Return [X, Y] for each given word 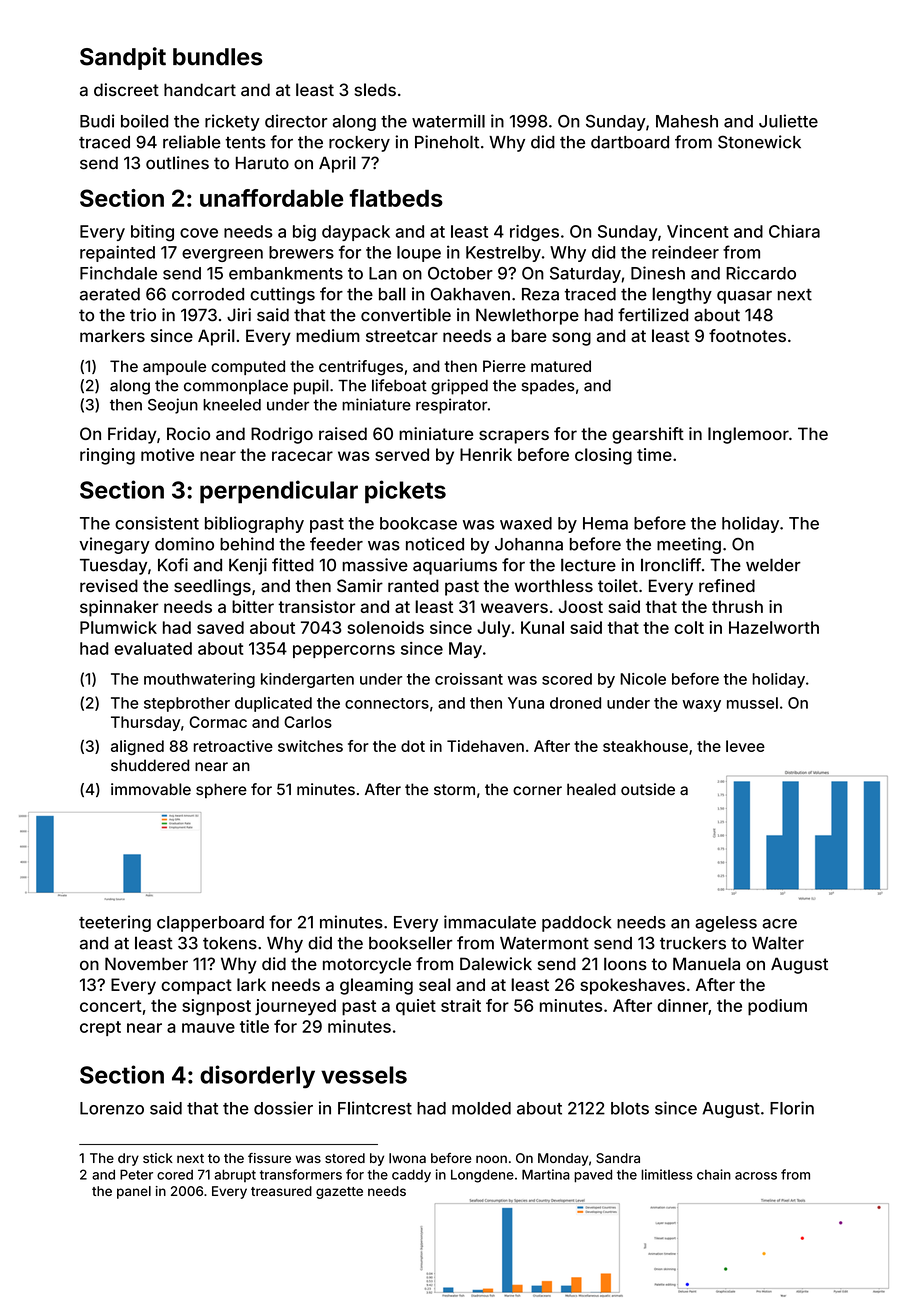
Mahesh [687, 121]
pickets [405, 492]
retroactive [233, 746]
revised [109, 585]
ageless [726, 924]
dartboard [630, 142]
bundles [218, 57]
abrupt [235, 1175]
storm [454, 789]
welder [773, 565]
